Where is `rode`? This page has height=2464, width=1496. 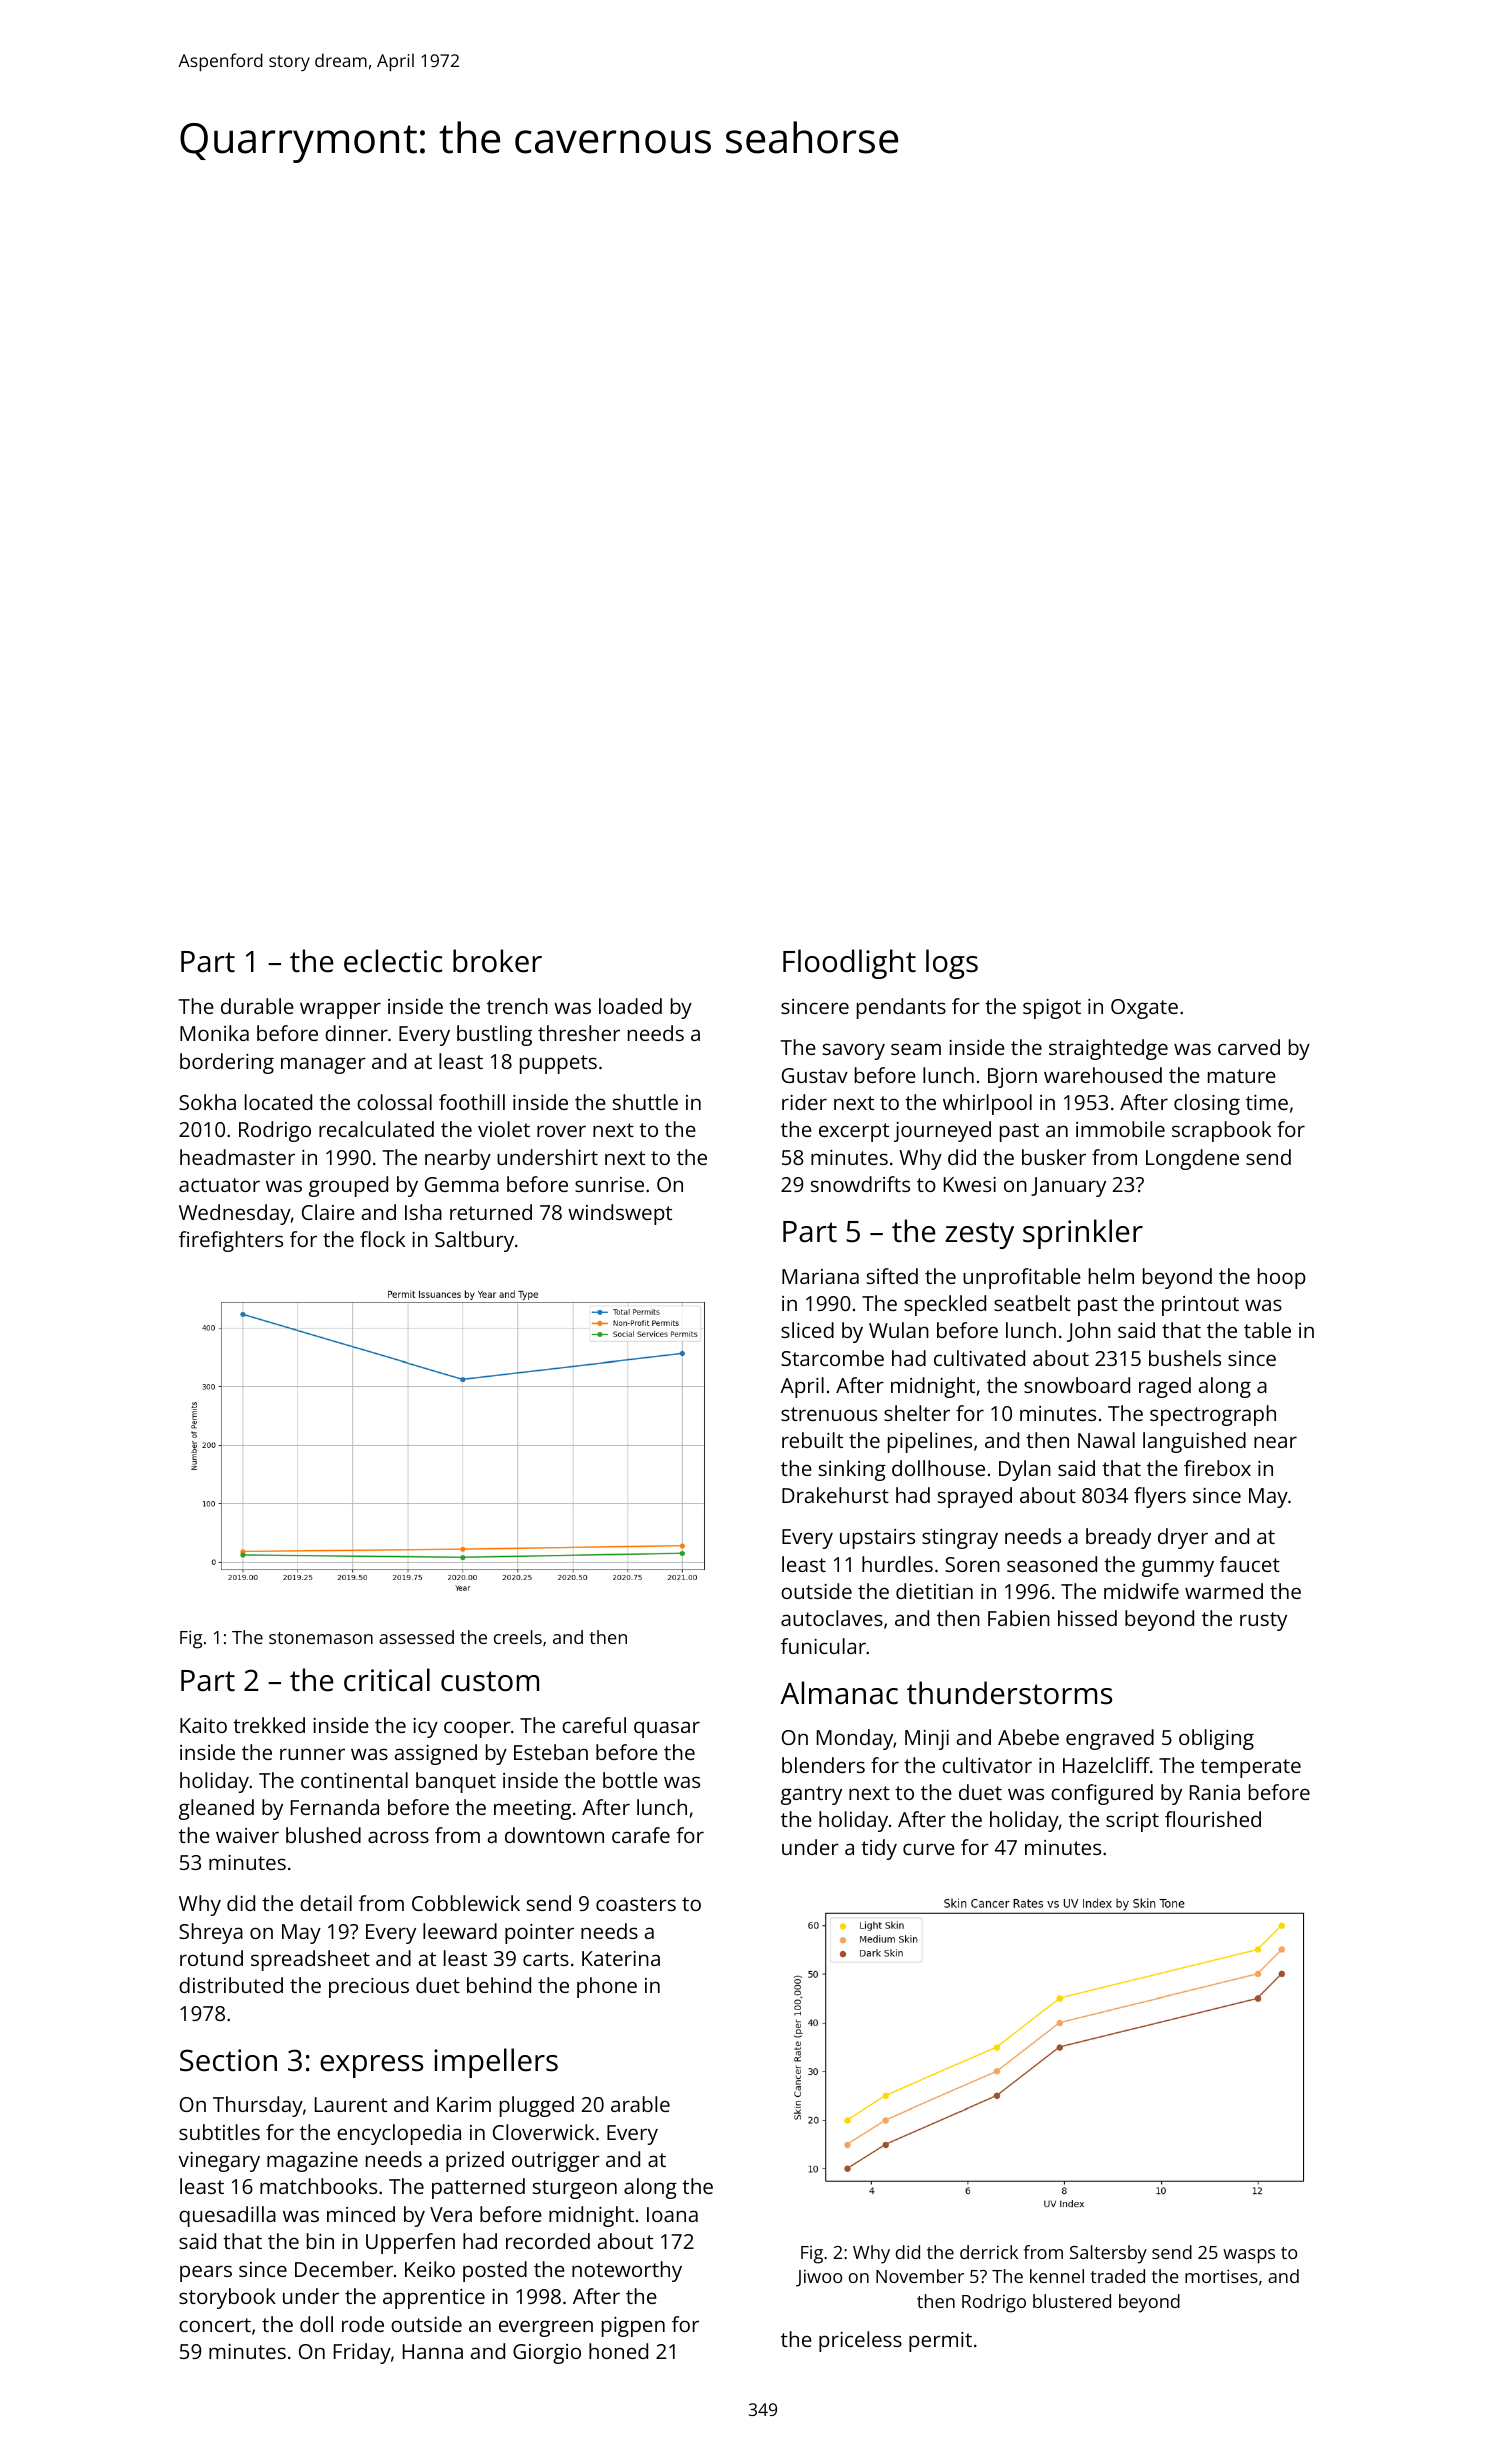 rode is located at coordinates (363, 2324).
